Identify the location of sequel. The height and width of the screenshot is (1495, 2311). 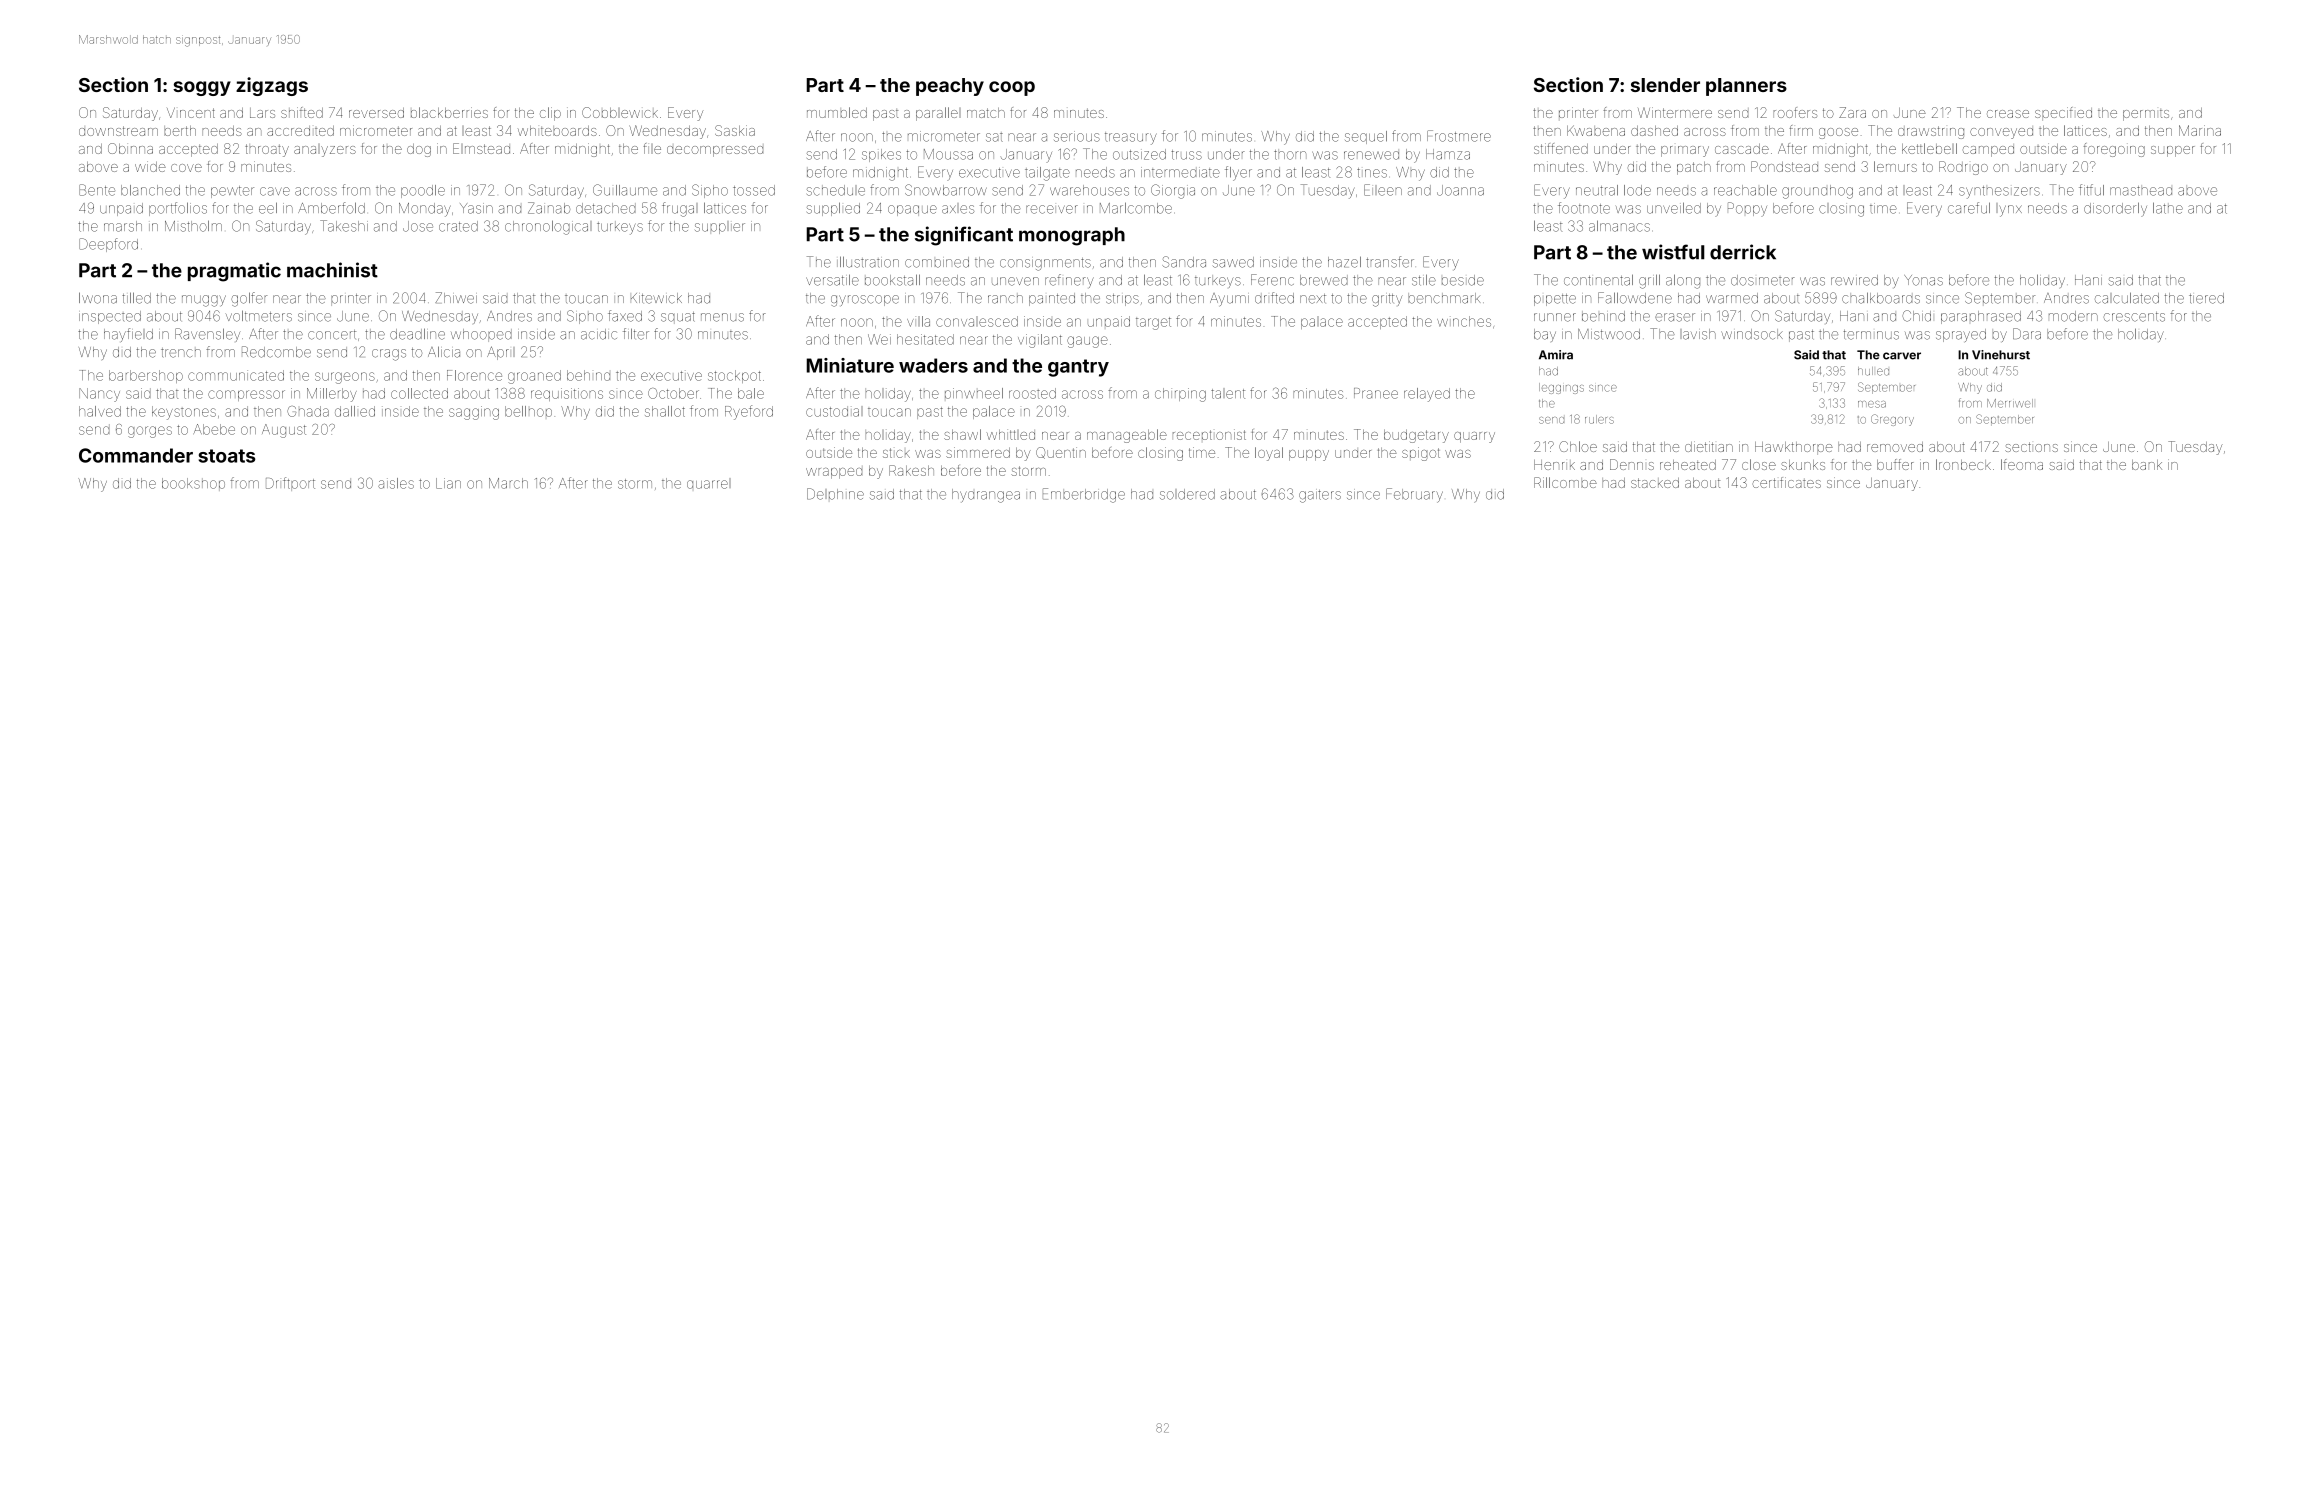
(1366, 137).
